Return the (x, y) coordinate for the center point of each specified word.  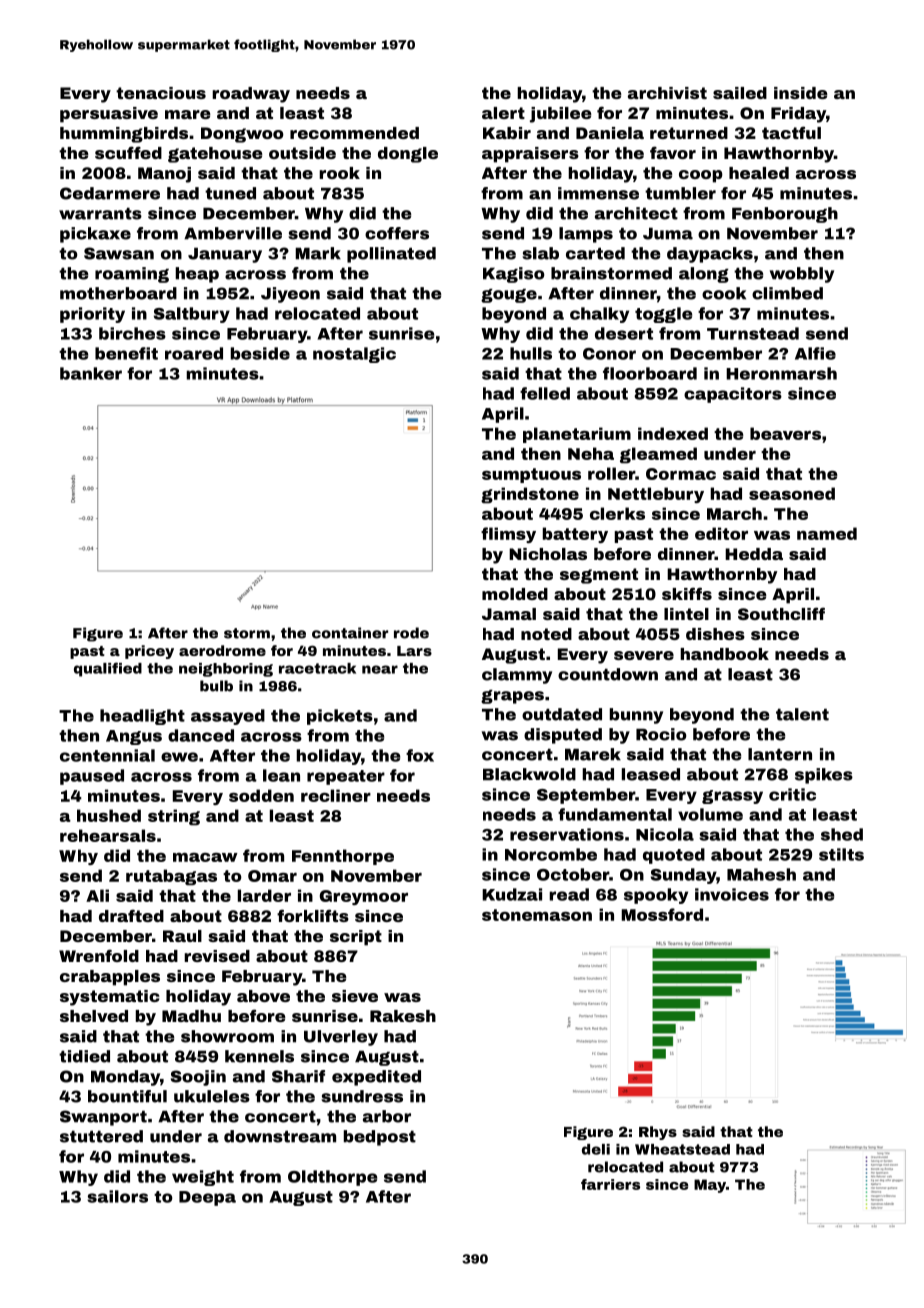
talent (802, 714)
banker (91, 373)
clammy (517, 676)
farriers (610, 1184)
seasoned (792, 493)
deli (596, 1149)
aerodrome (222, 650)
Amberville (233, 233)
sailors (117, 1196)
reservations (567, 834)
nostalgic (354, 355)
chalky (599, 315)
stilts (841, 854)
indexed (673, 433)
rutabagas (171, 877)
